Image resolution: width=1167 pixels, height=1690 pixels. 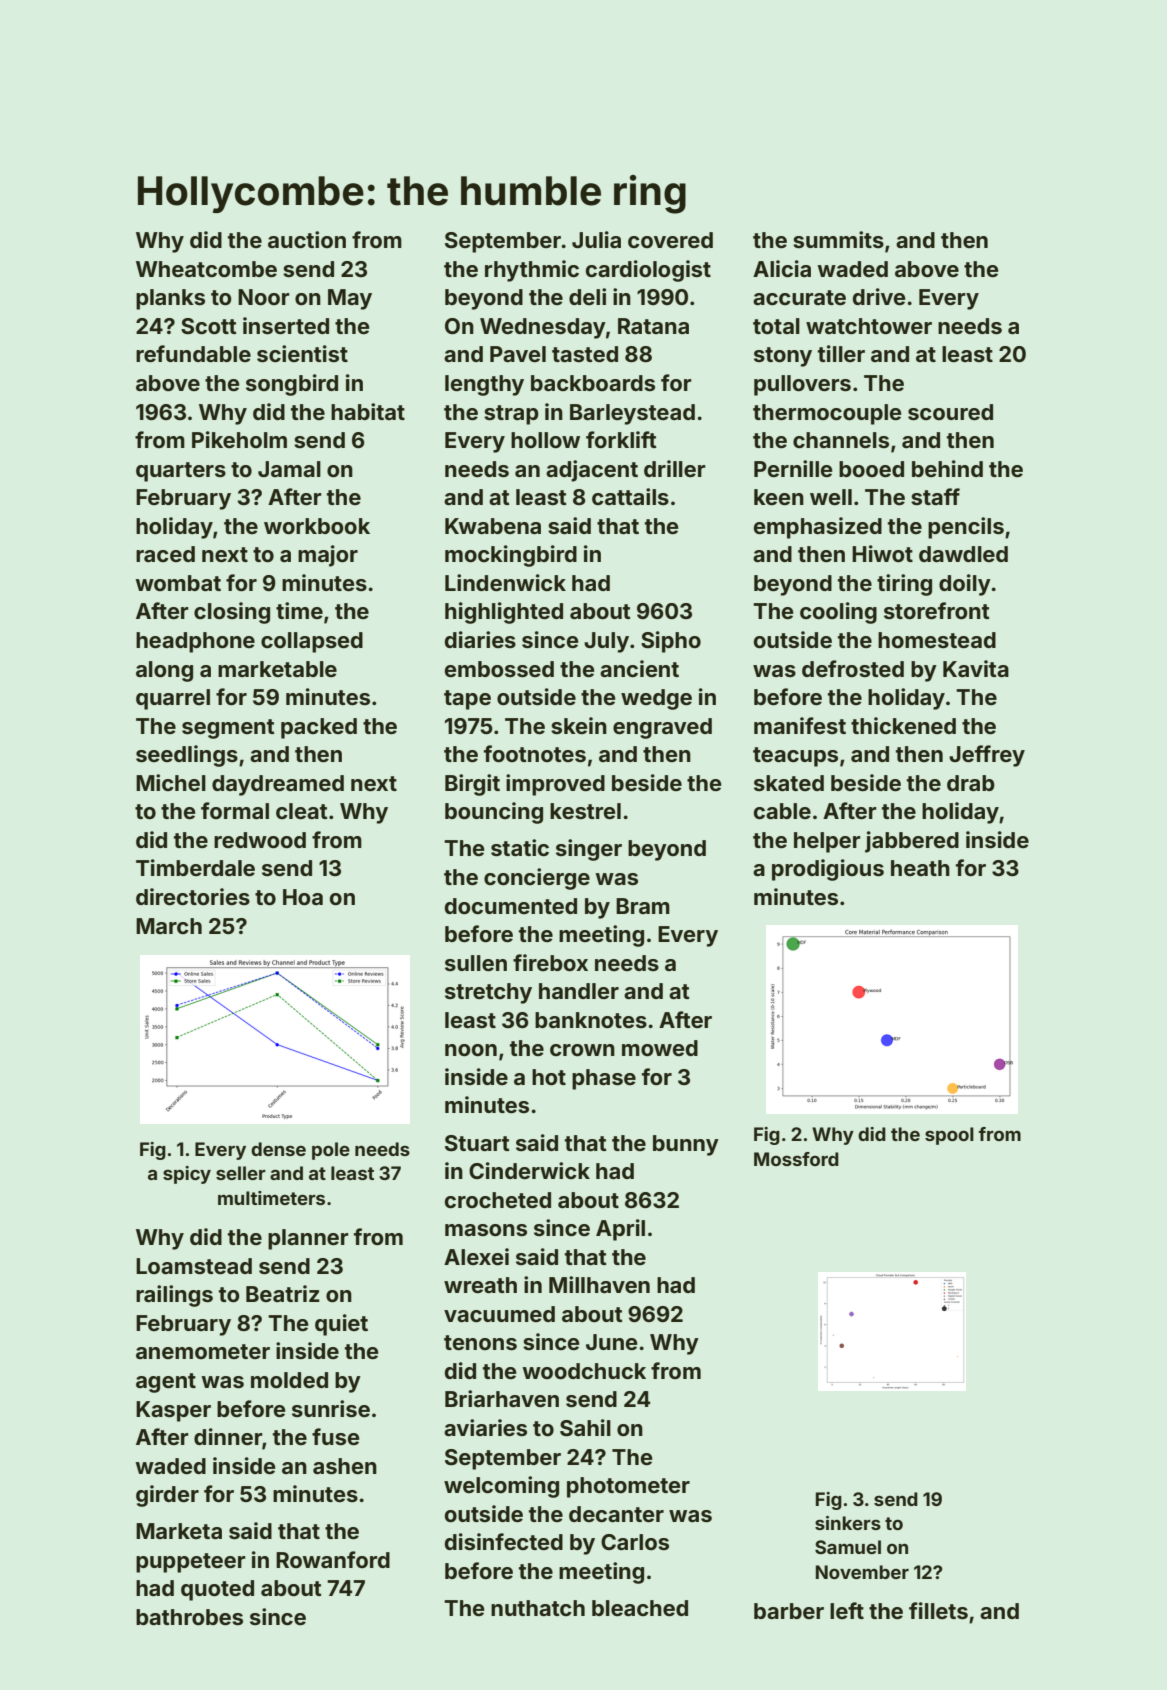 What do you see at coordinates (585, 1428) in the screenshot?
I see `Sahil` at bounding box center [585, 1428].
